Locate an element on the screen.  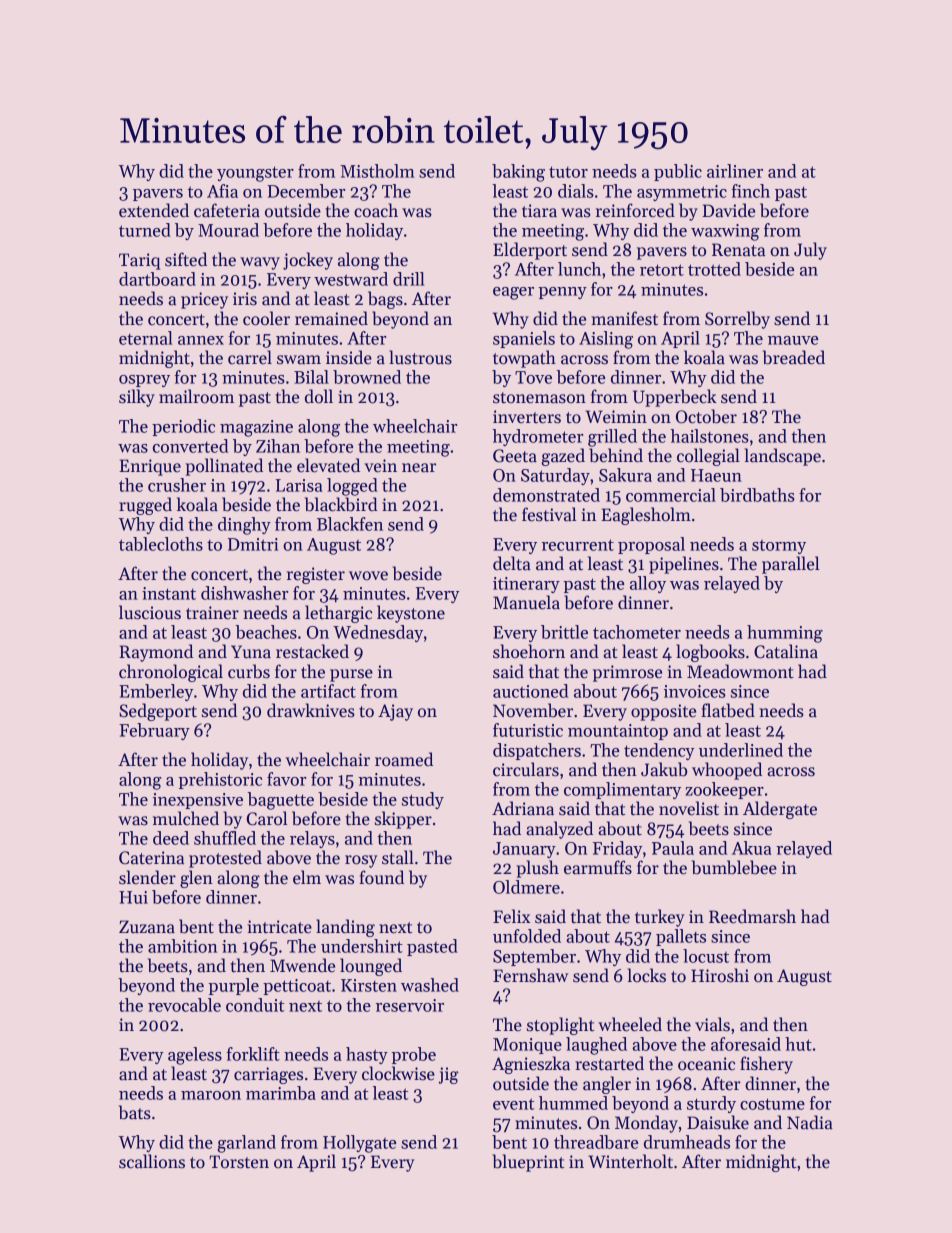
Adriana is located at coordinates (523, 808).
